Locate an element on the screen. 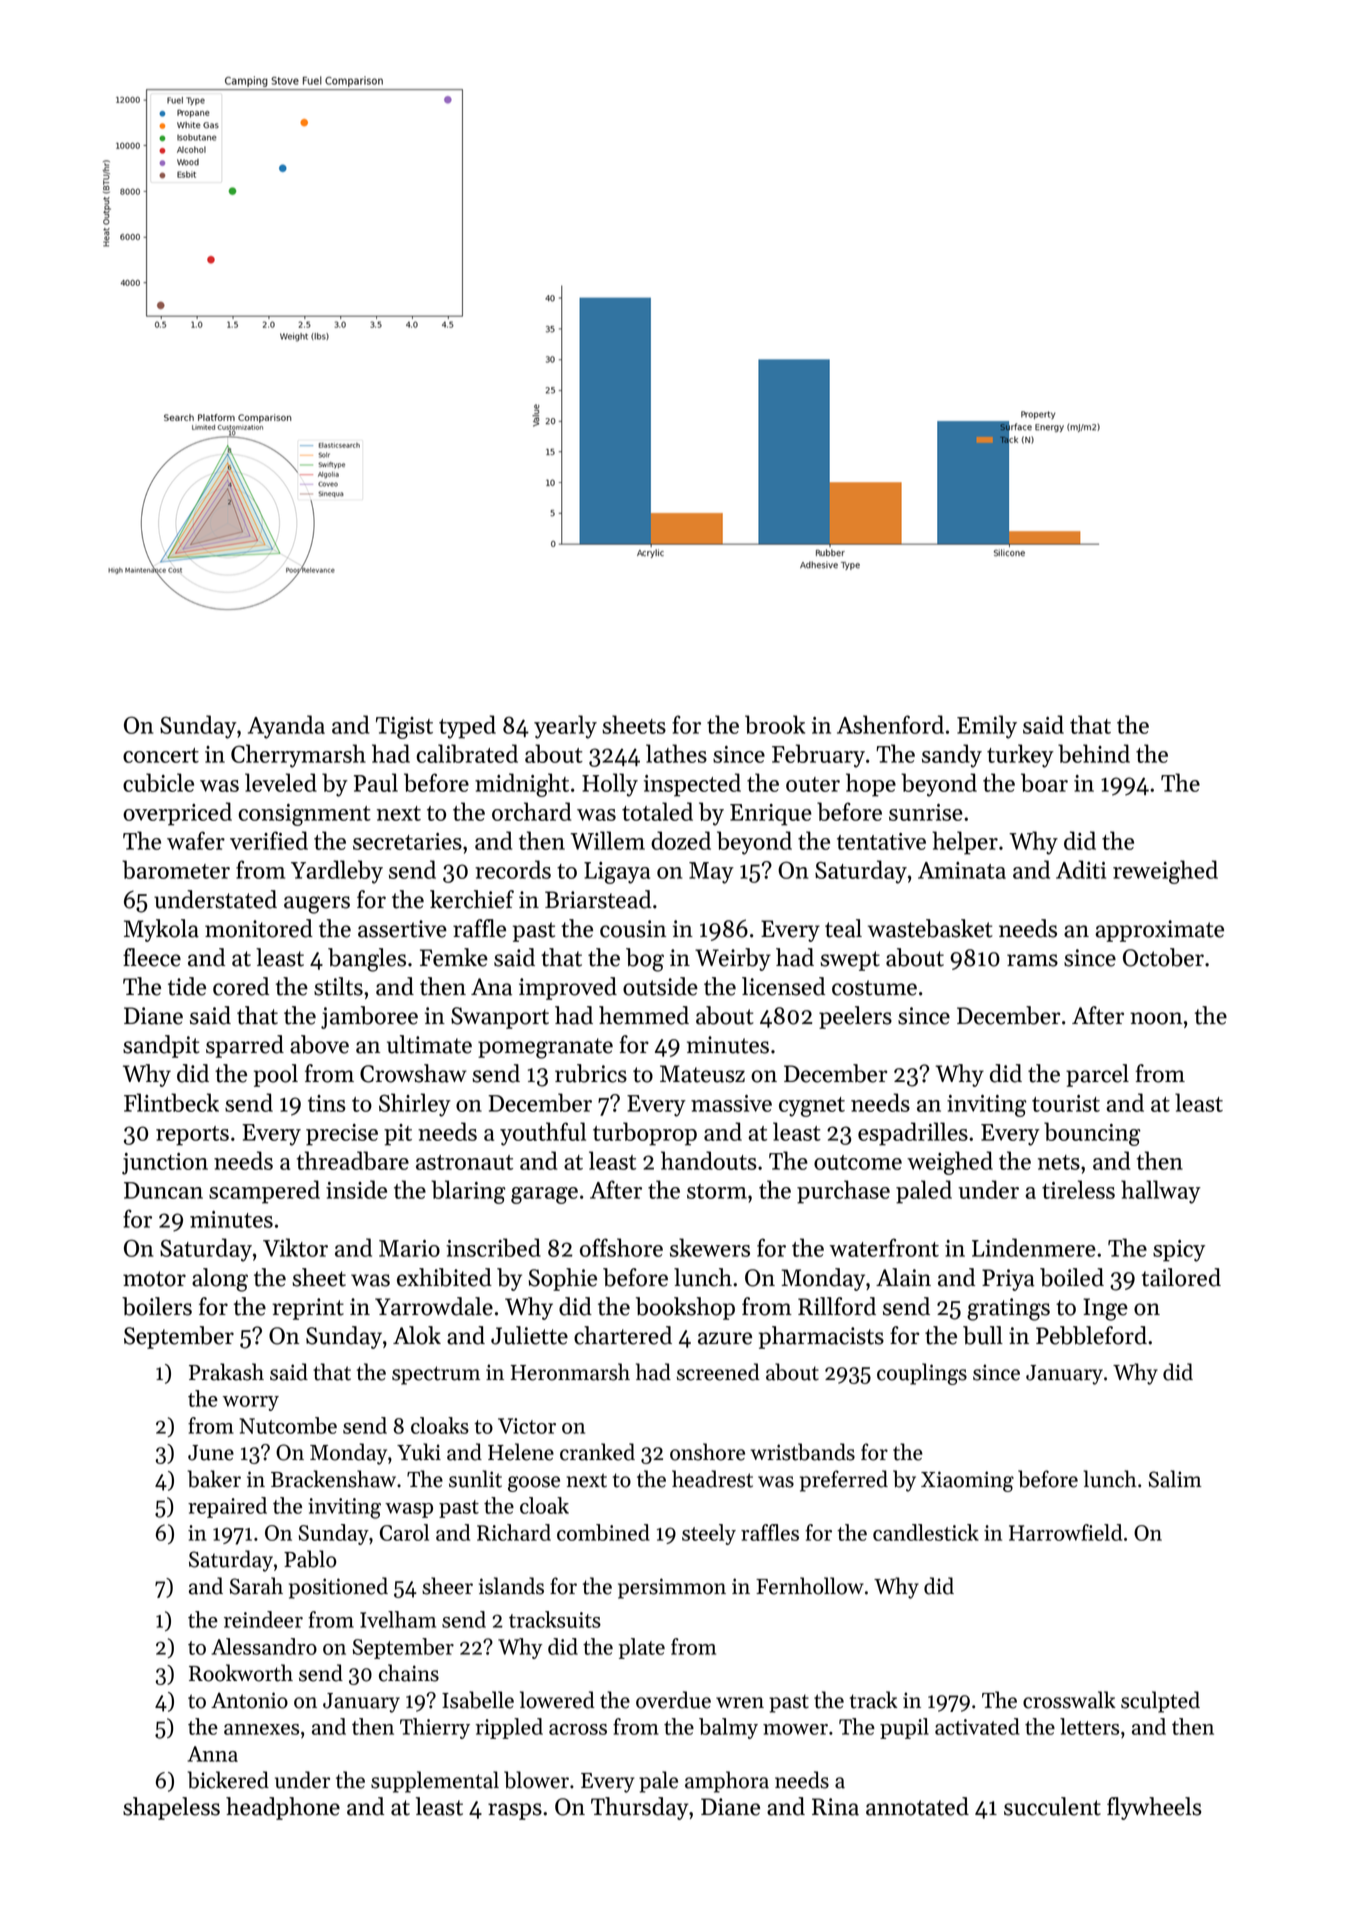 Image resolution: width=1351 pixels, height=1911 pixels. junction is located at coordinates (165, 1164).
